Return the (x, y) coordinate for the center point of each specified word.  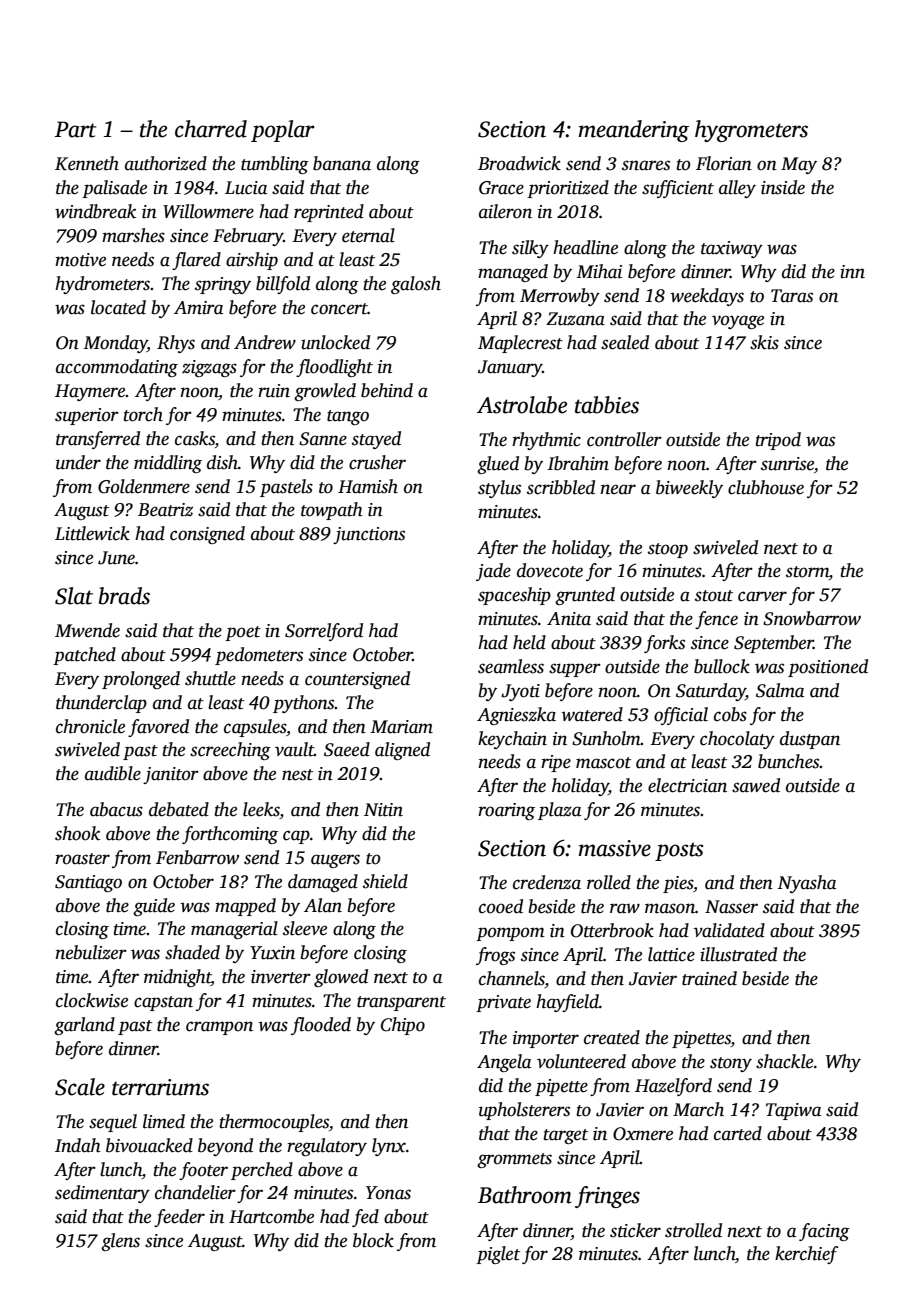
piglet (498, 1255)
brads (124, 596)
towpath (332, 511)
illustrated (738, 954)
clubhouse (766, 487)
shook (77, 833)
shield (385, 881)
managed (513, 273)
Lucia (246, 188)
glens (120, 1242)
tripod (778, 441)
